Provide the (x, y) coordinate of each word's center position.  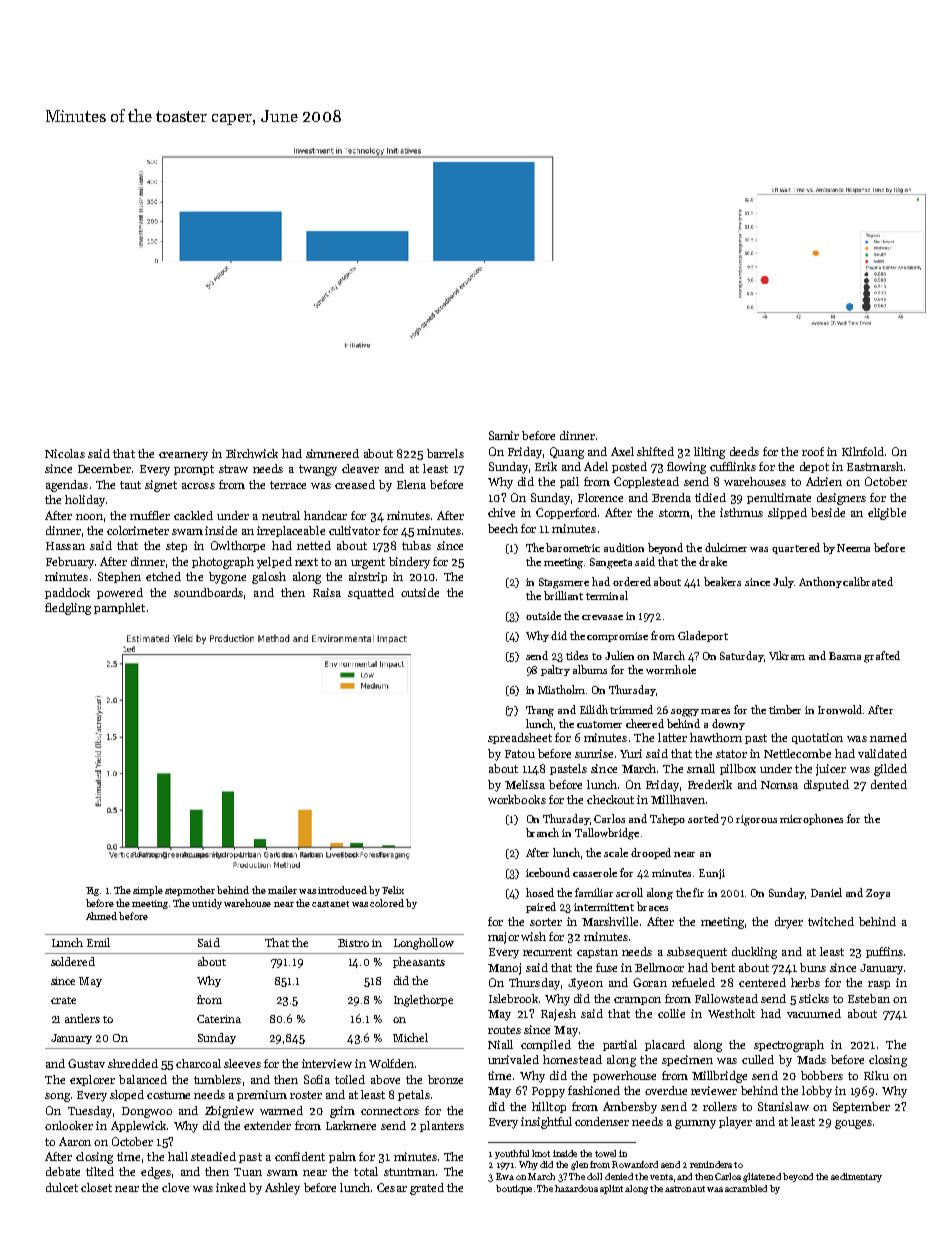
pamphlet (119, 608)
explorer (92, 1080)
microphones (811, 819)
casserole (595, 872)
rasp (879, 985)
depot (814, 467)
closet (96, 1187)
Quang (567, 453)
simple (148, 891)
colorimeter (138, 530)
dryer (789, 923)
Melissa (525, 784)
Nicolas (65, 453)
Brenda (671, 497)
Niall (500, 1044)
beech (503, 528)
